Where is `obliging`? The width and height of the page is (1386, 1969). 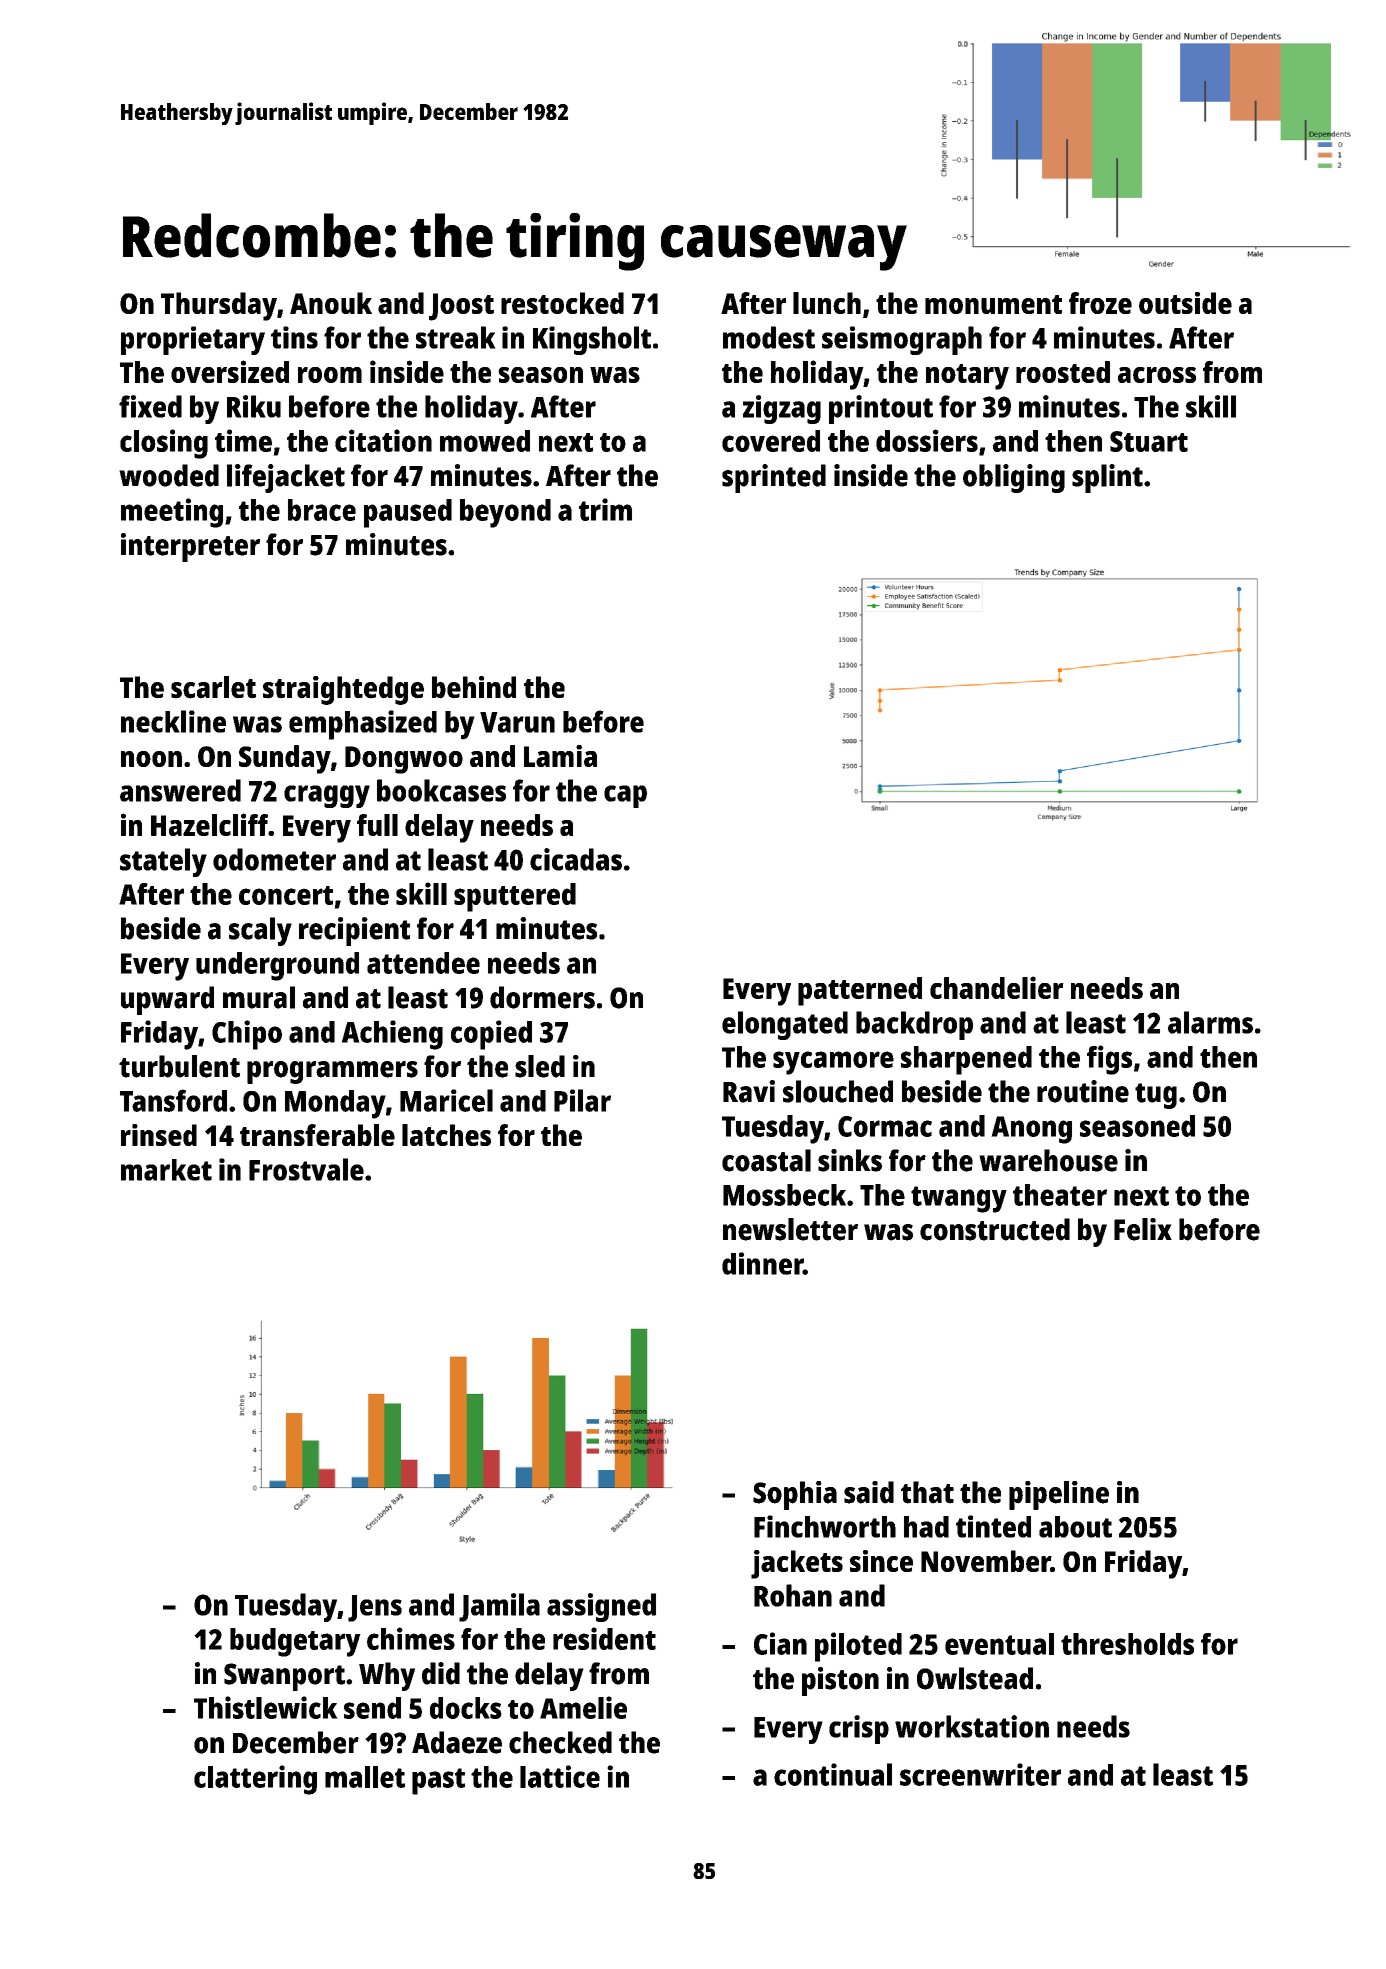 obliging is located at coordinates (1014, 478).
